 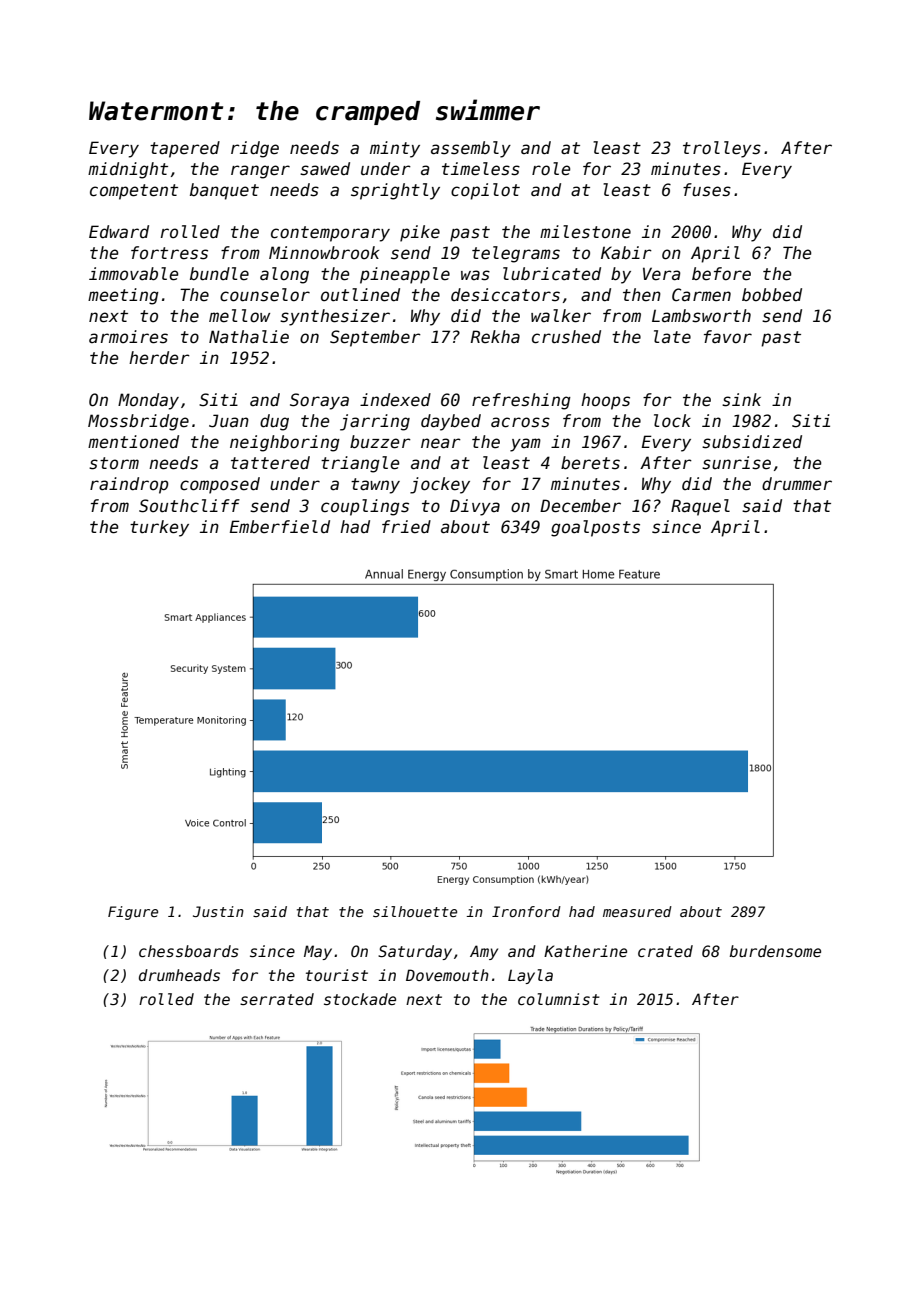 What do you see at coordinates (395, 149) in the screenshot?
I see `minty` at bounding box center [395, 149].
